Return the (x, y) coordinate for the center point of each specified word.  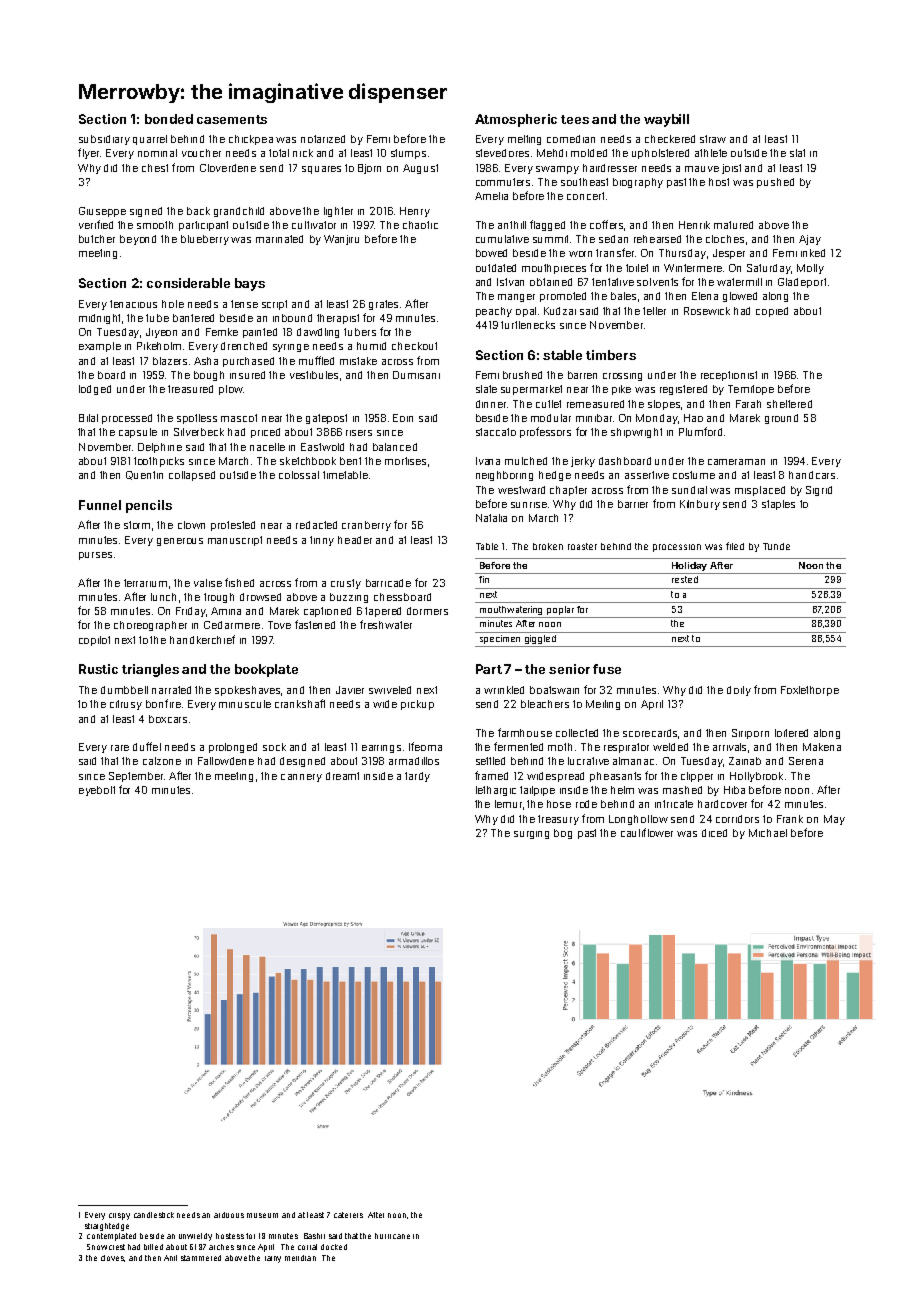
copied (772, 312)
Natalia (491, 518)
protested (233, 526)
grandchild (239, 212)
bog (563, 834)
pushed (775, 183)
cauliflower (647, 832)
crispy (119, 1216)
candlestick (154, 1215)
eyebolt (97, 791)
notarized (323, 139)
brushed (522, 375)
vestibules (314, 375)
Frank (790, 819)
